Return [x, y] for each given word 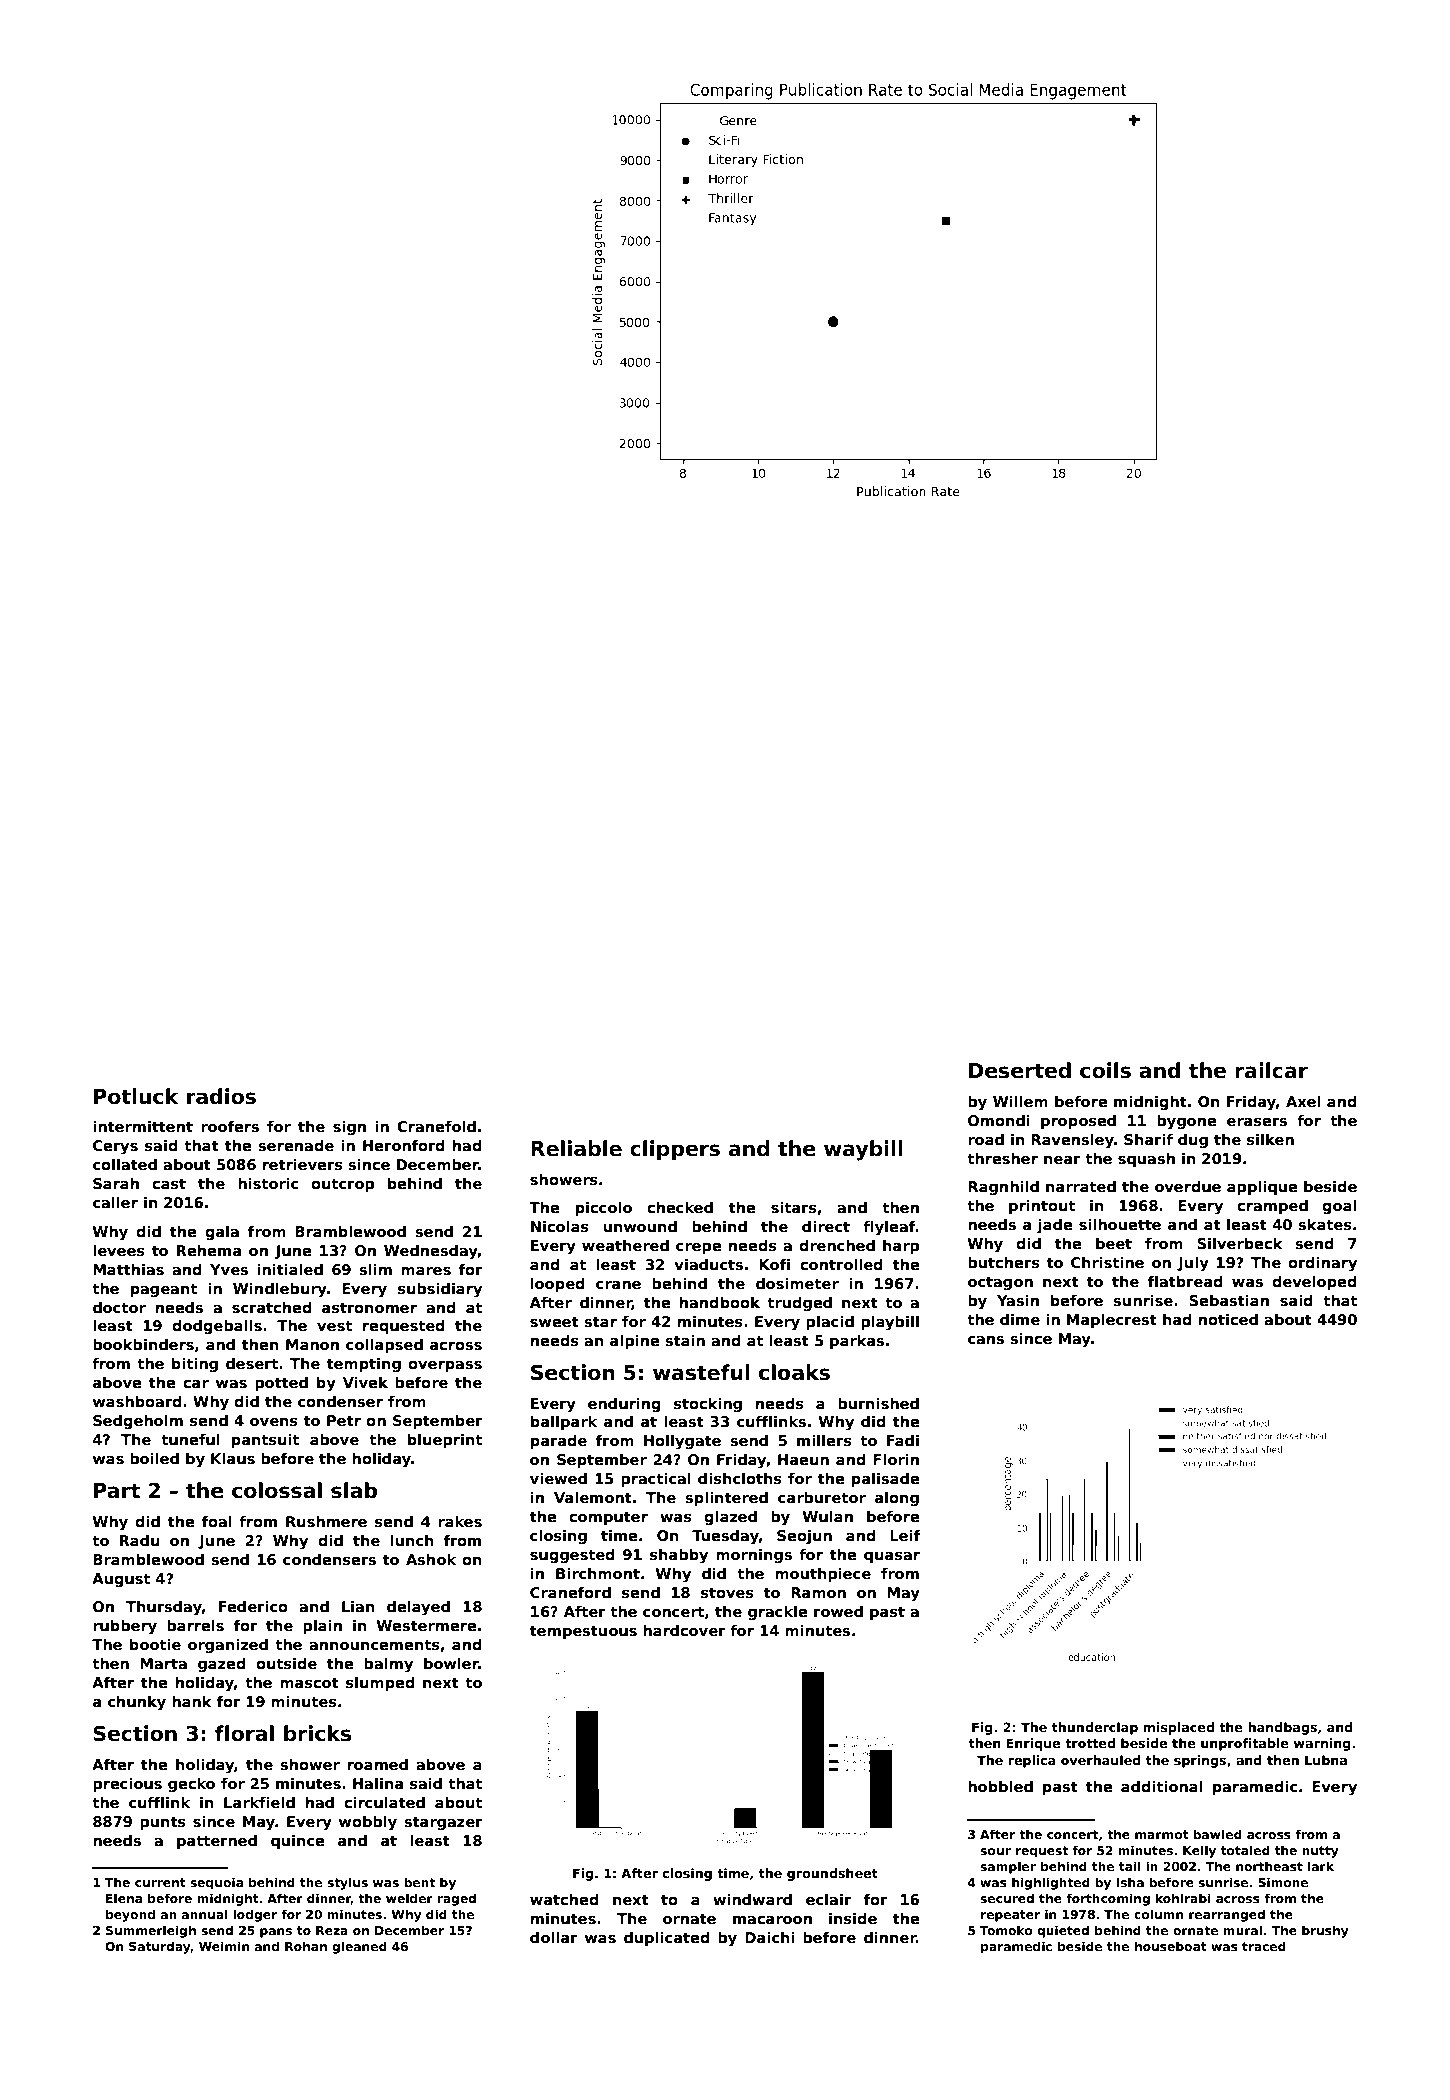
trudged [799, 1304]
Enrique [1033, 1744]
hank [192, 1701]
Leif [905, 1535]
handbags [1282, 1728]
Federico [253, 1606]
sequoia [216, 1883]
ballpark [564, 1423]
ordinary [1322, 1264]
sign [349, 1128]
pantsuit [265, 1441]
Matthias [128, 1269]
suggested [572, 1556]
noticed [1228, 1319]
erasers [1257, 1122]
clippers [675, 1150]
